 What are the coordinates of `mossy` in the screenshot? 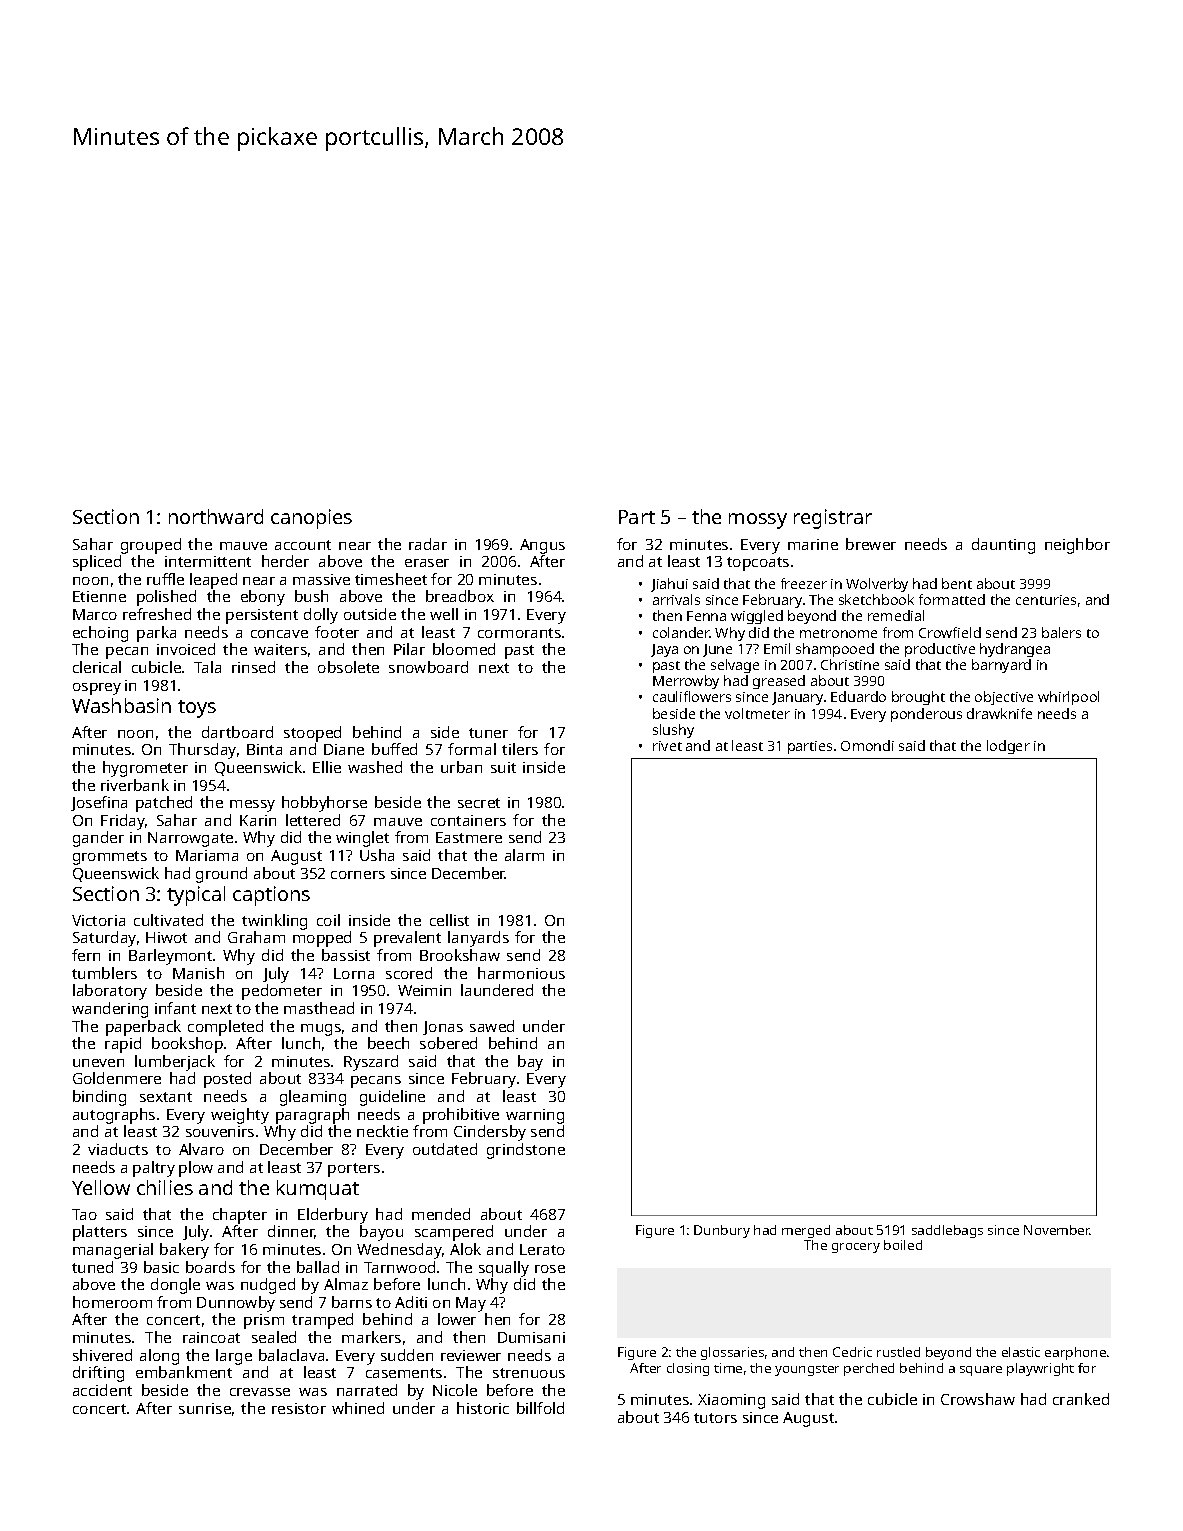 It's located at (758, 521).
